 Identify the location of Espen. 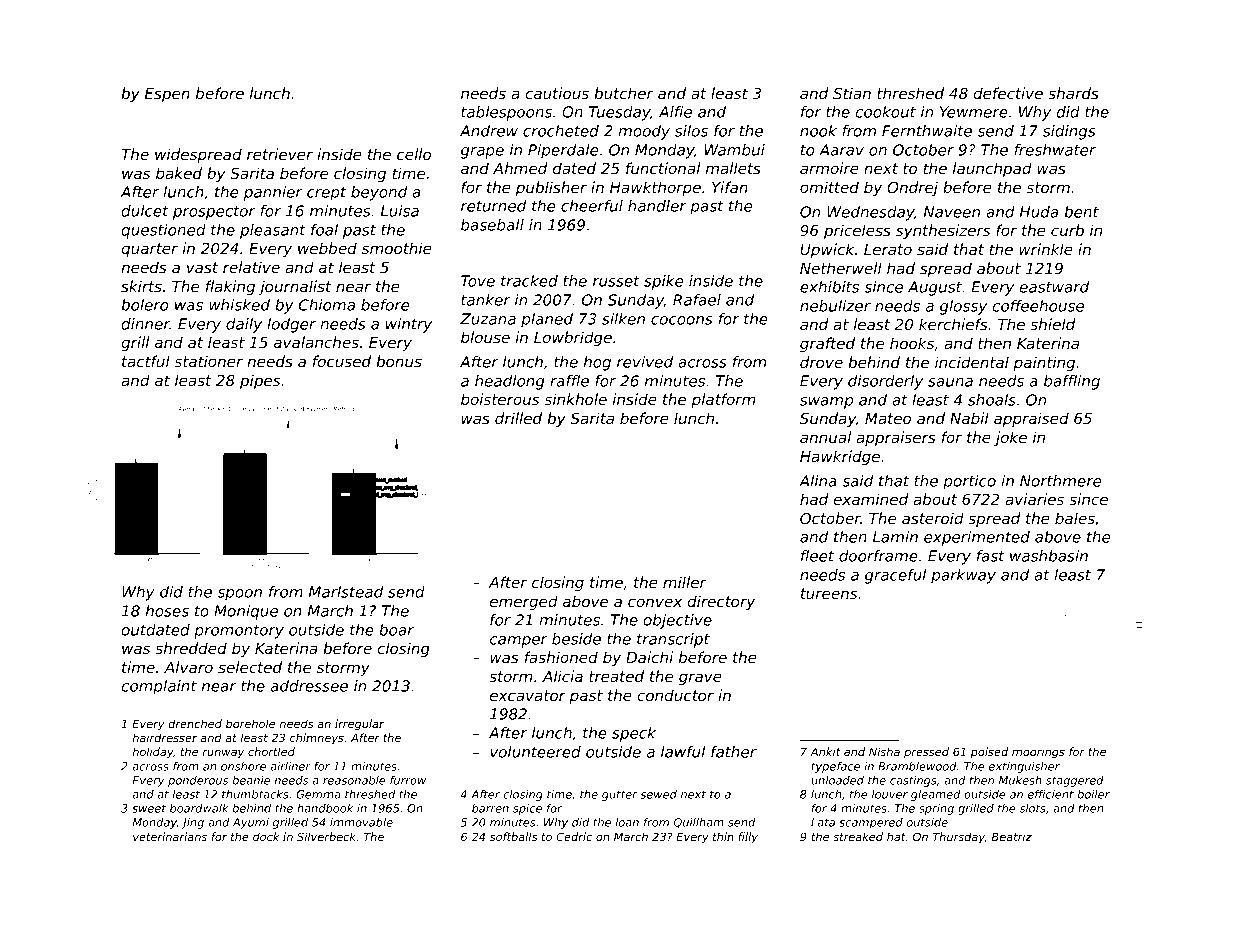
(167, 95).
